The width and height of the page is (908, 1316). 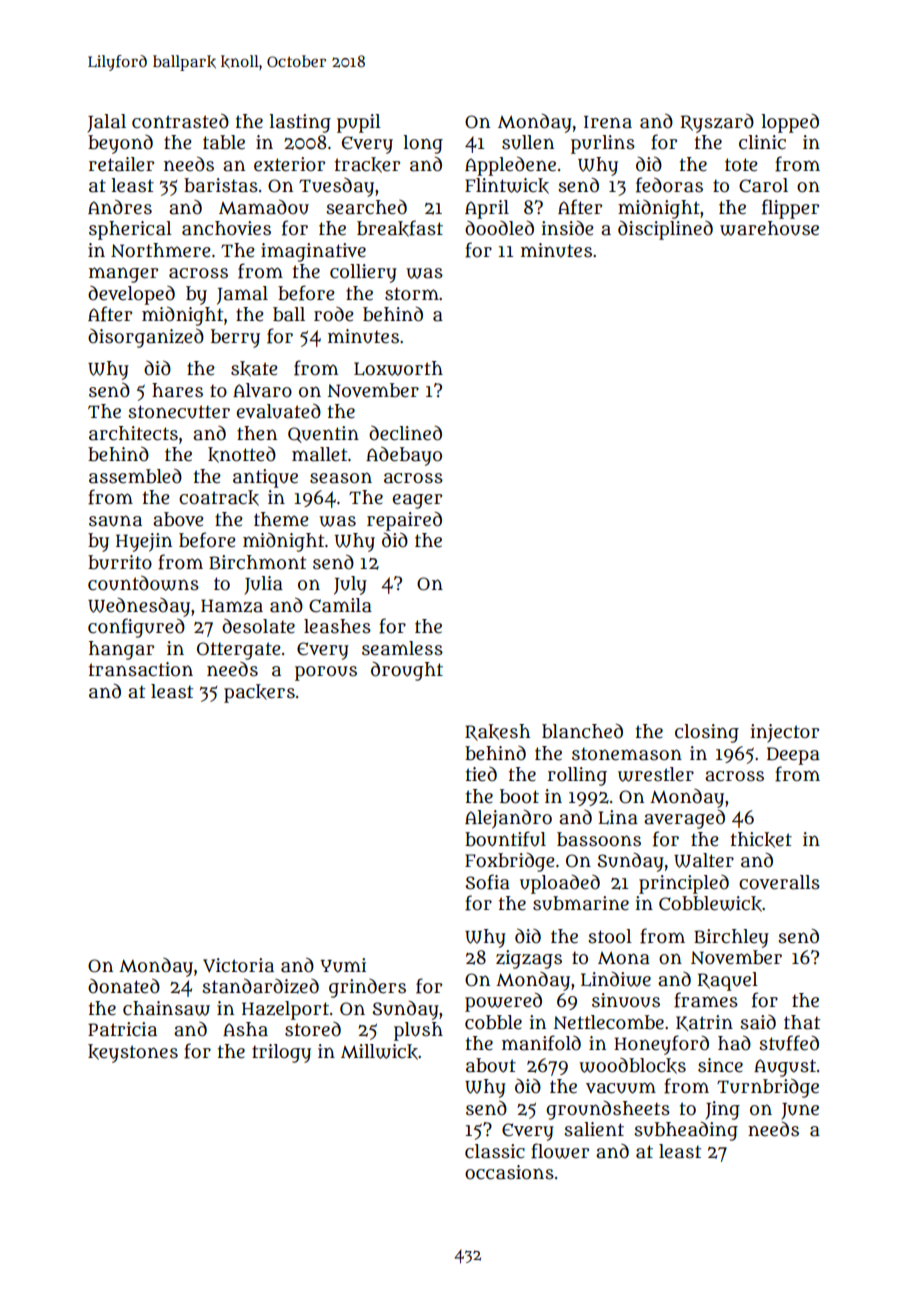 I want to click on averaged, so click(x=684, y=819).
